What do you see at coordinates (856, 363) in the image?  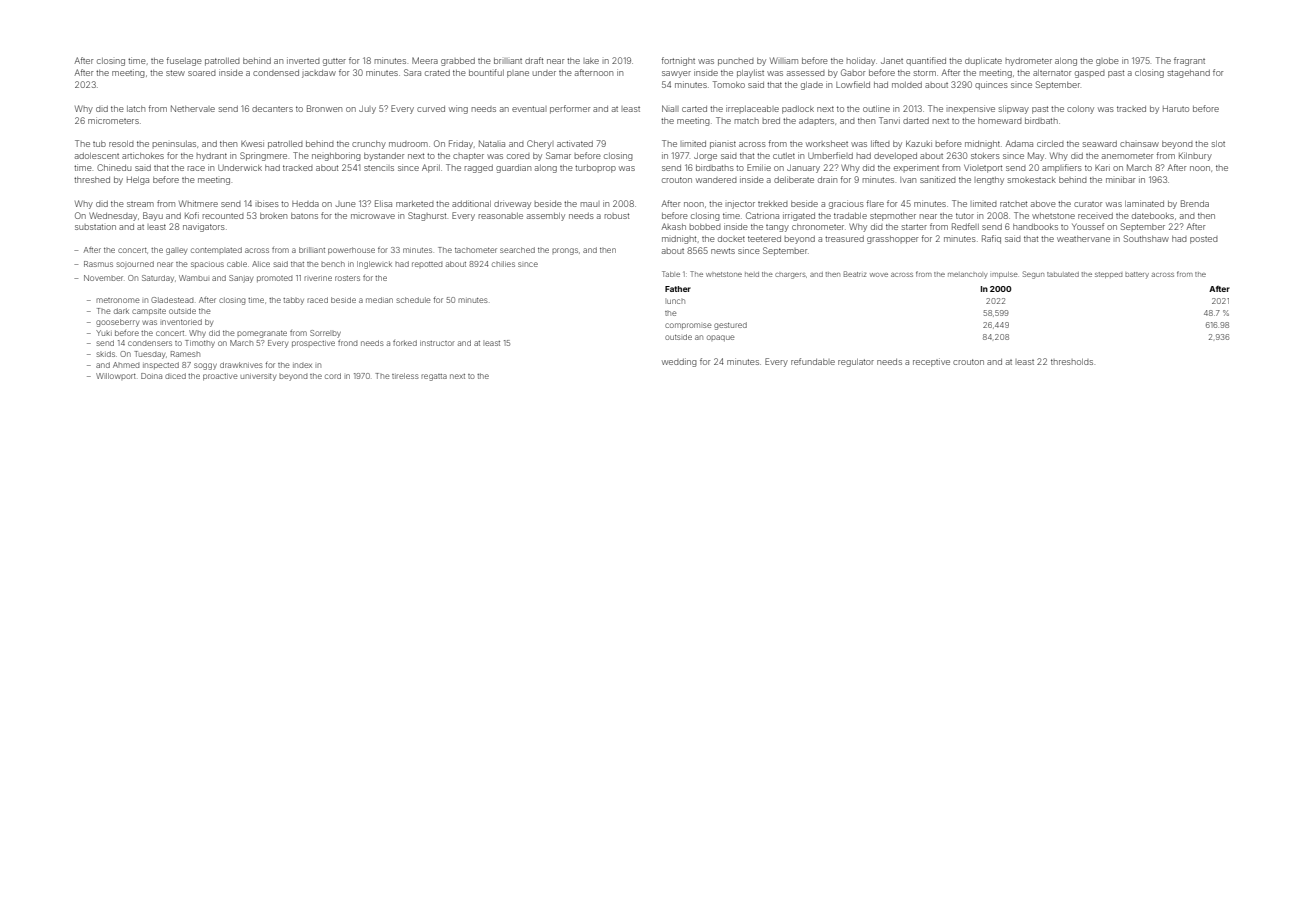 I see `regulator` at bounding box center [856, 363].
